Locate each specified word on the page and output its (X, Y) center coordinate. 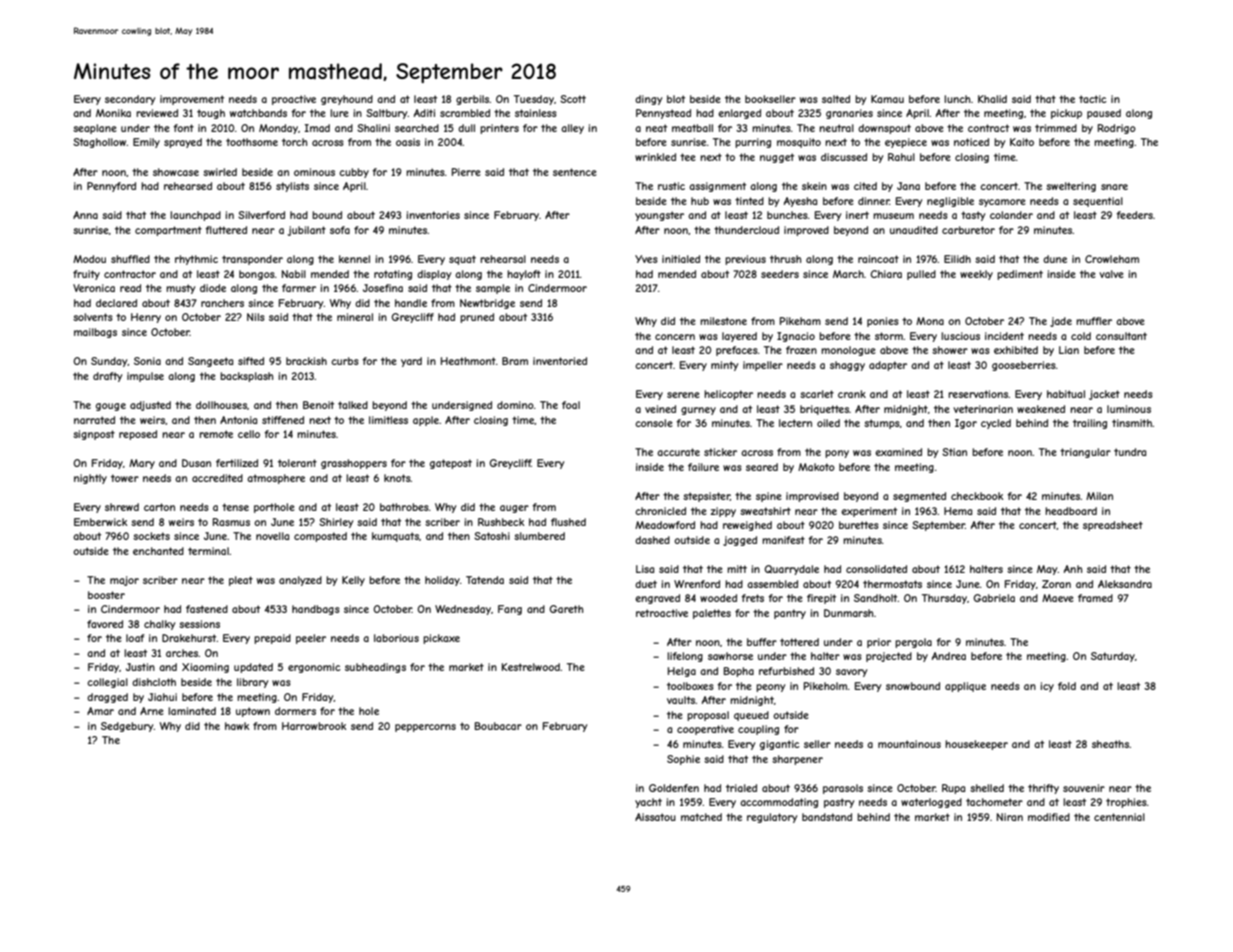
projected (889, 657)
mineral (355, 317)
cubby (354, 173)
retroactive (662, 613)
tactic (1093, 99)
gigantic (780, 745)
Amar (100, 711)
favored (105, 624)
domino (515, 405)
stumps (882, 424)
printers (499, 129)
